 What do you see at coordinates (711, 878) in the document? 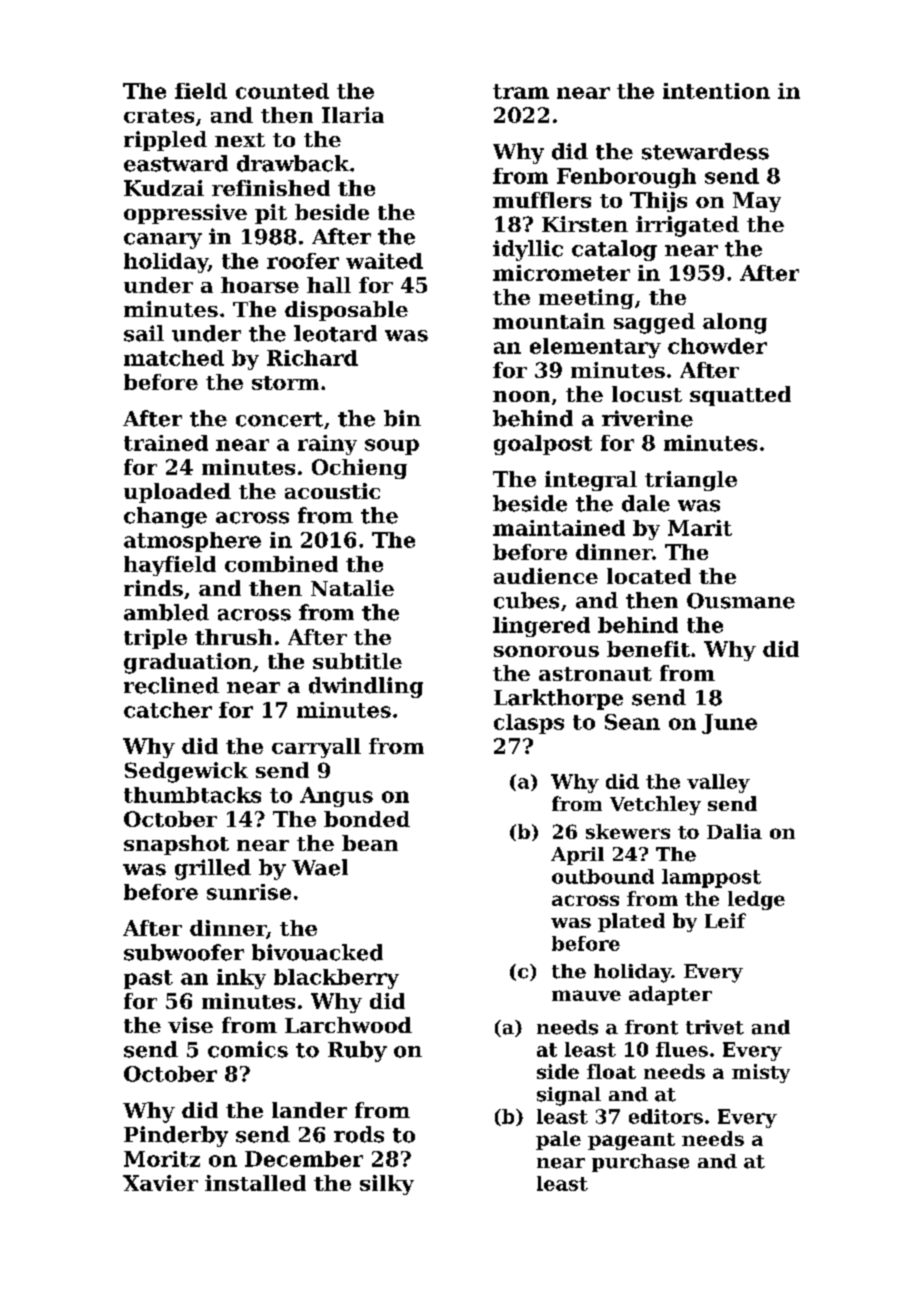
I see `lamppost` at bounding box center [711, 878].
